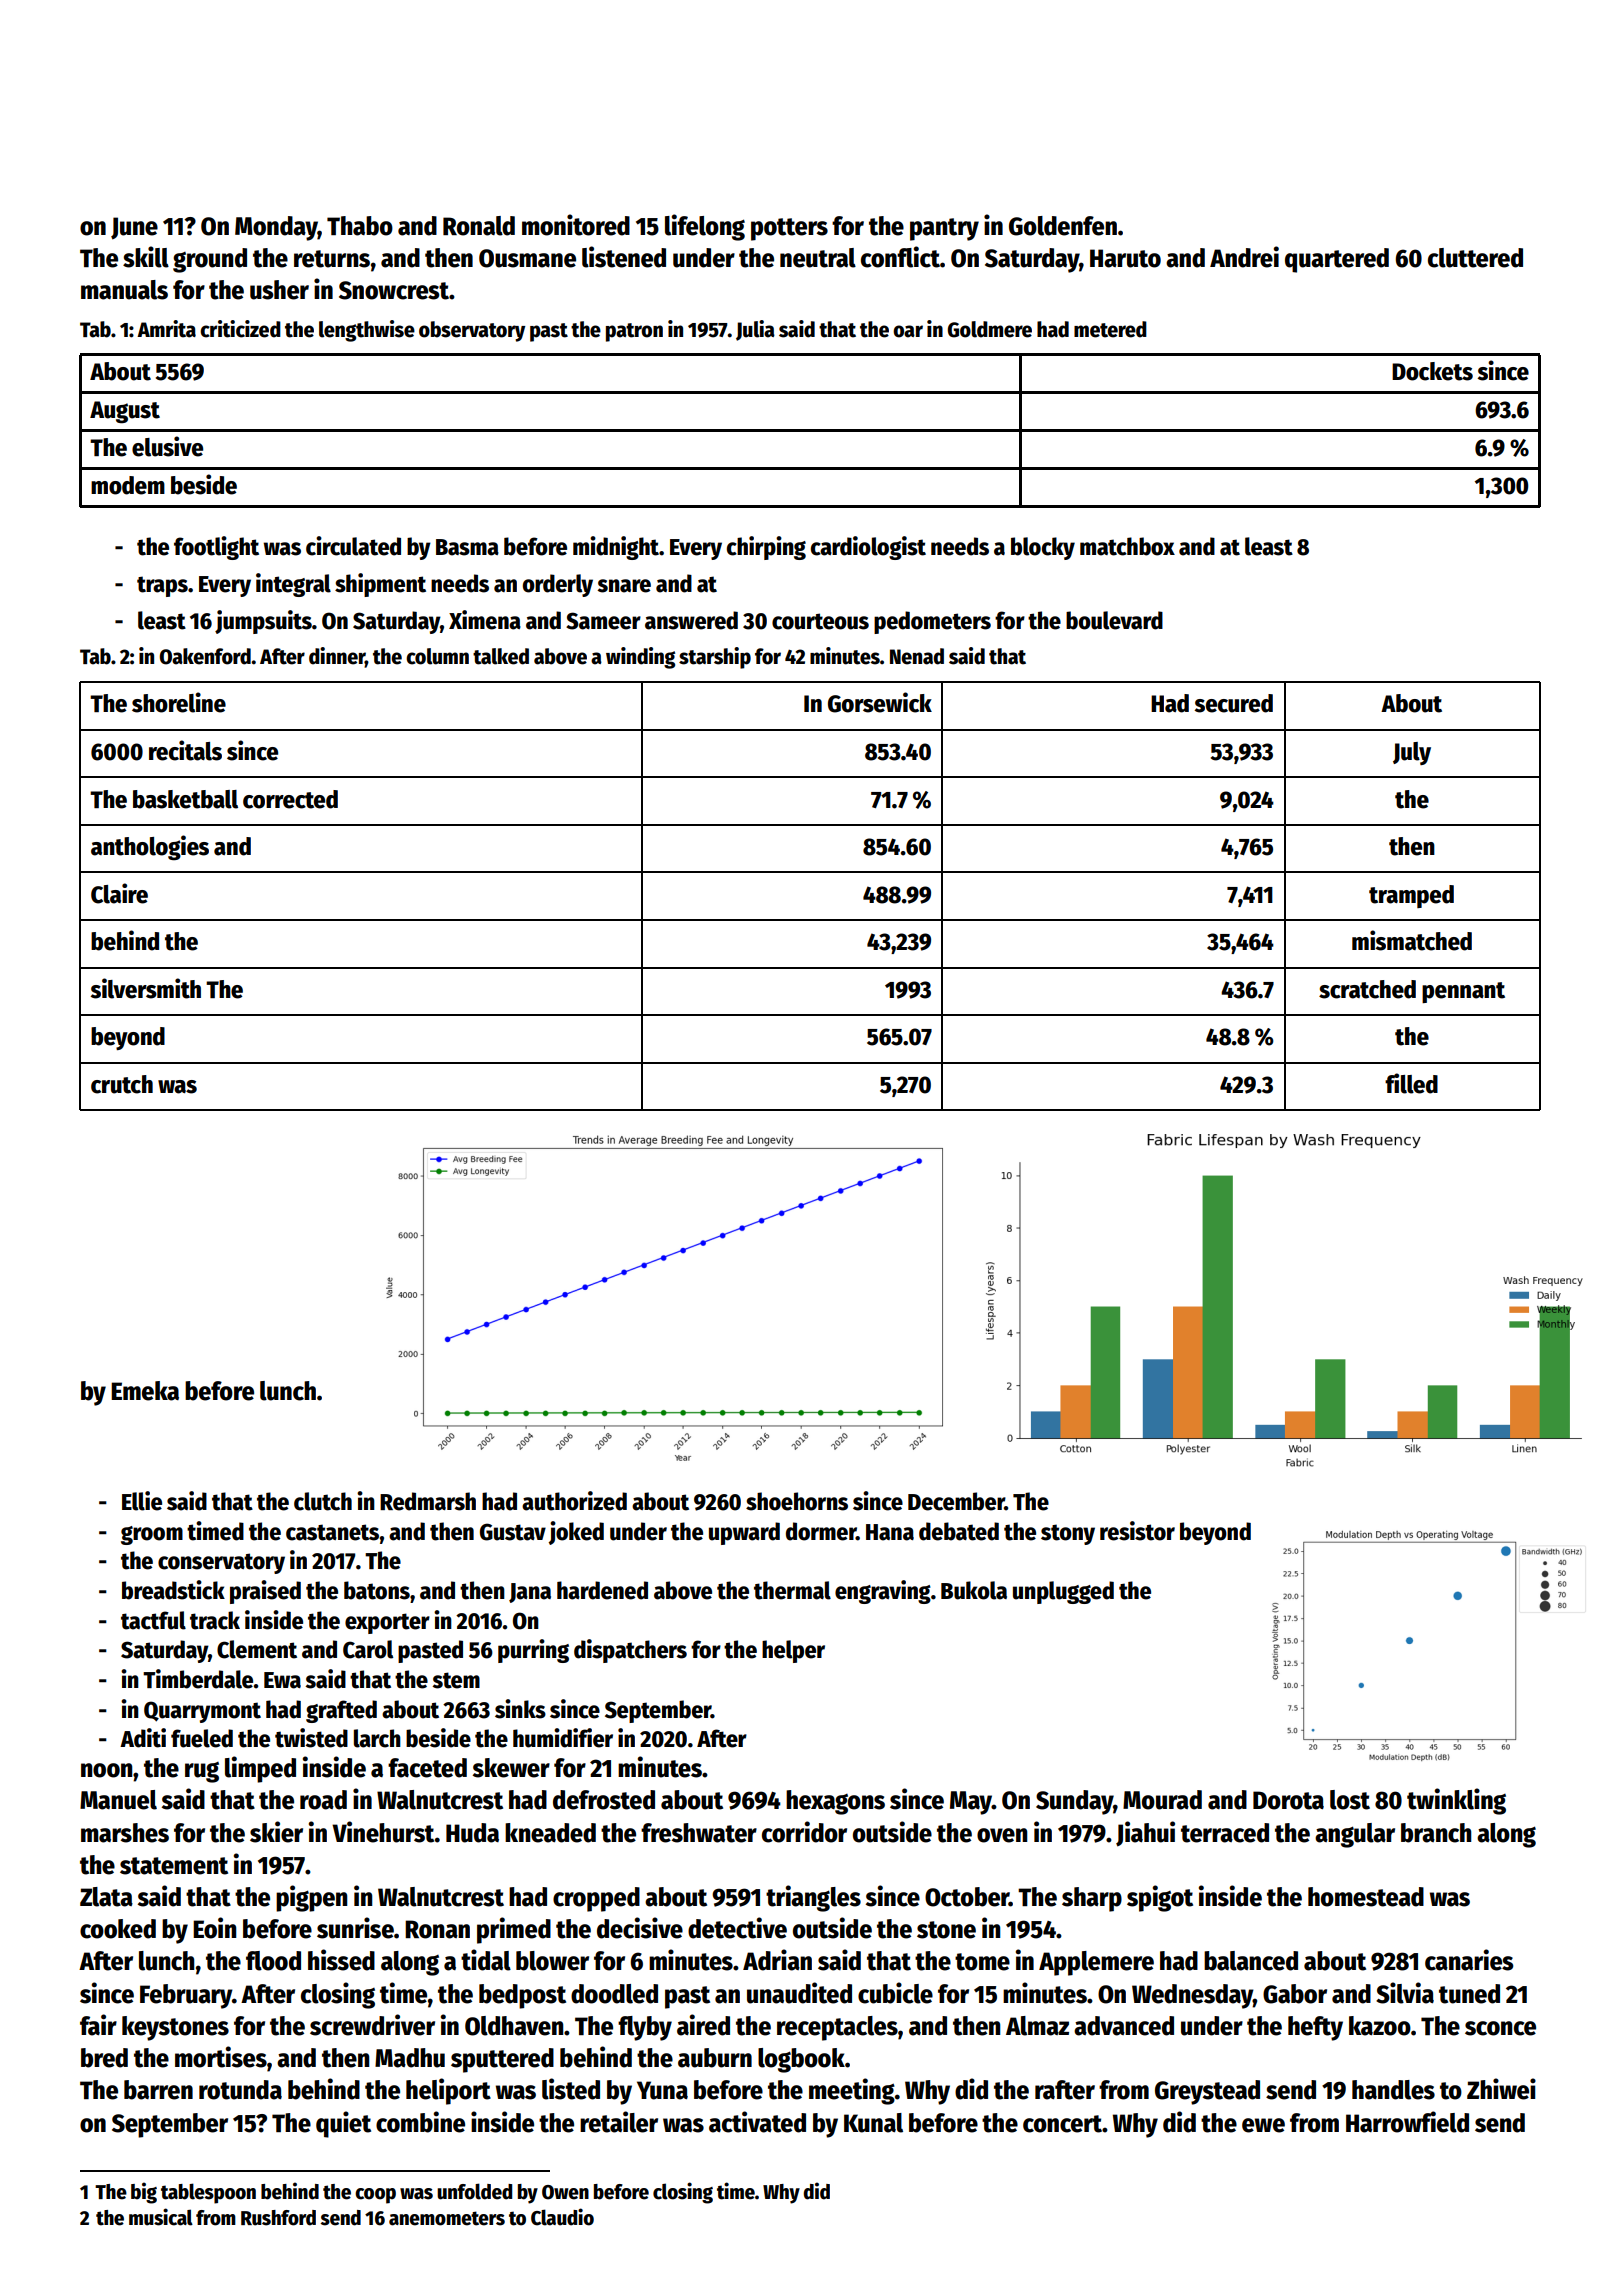 The height and width of the page is (2292, 1620). I want to click on Dockets, so click(1432, 371).
